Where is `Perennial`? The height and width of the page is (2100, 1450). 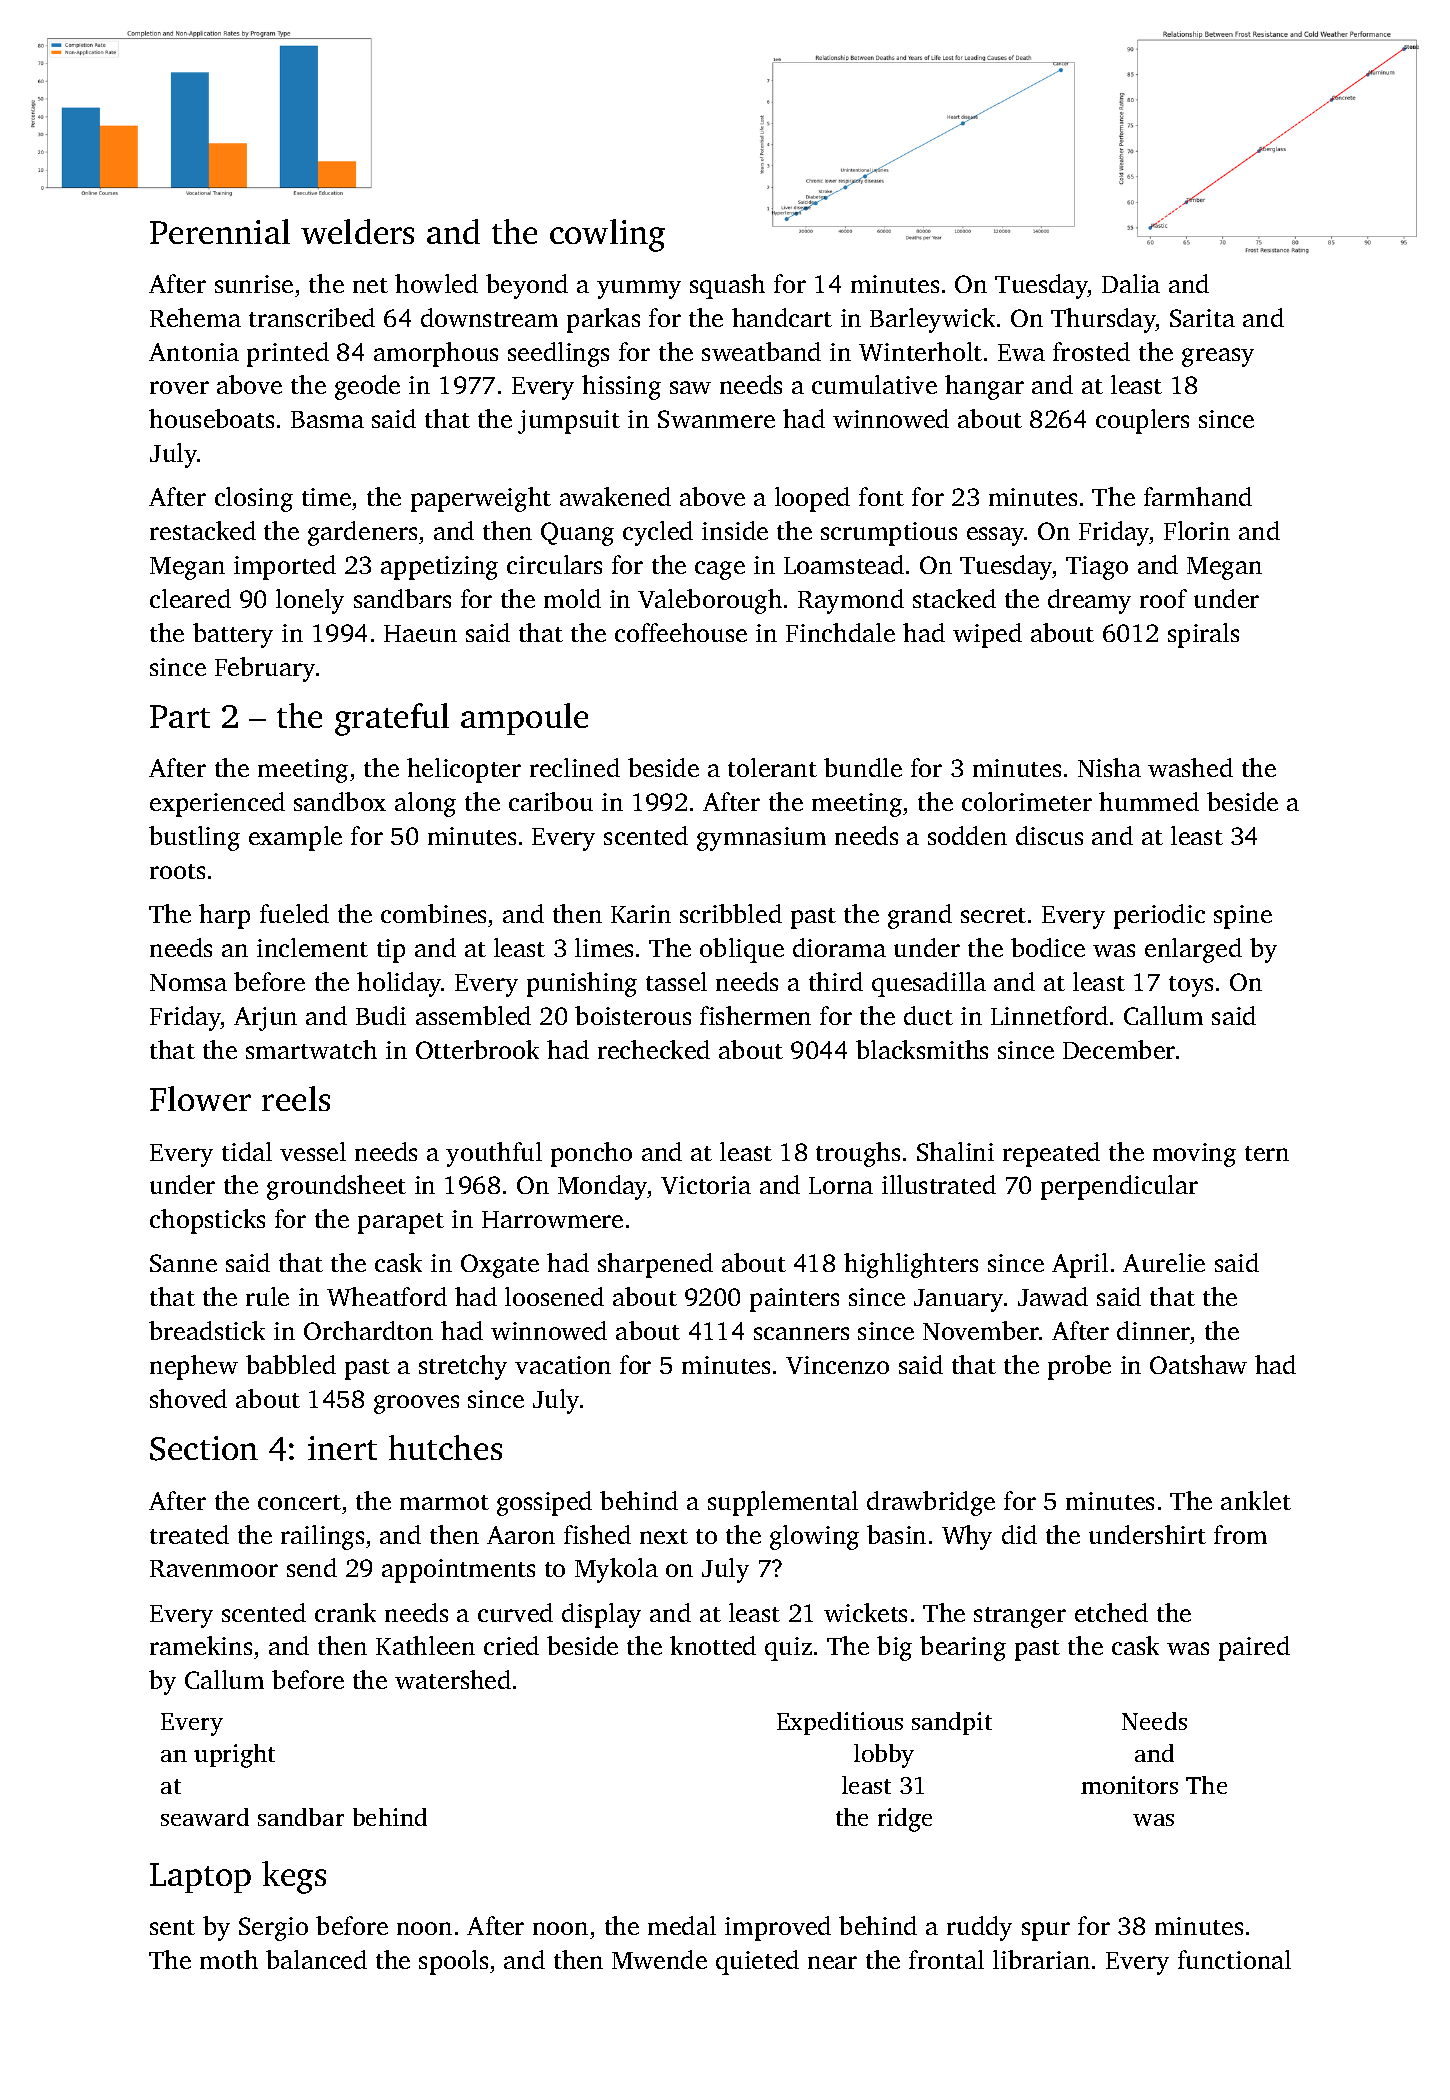
Perennial is located at coordinates (220, 231).
